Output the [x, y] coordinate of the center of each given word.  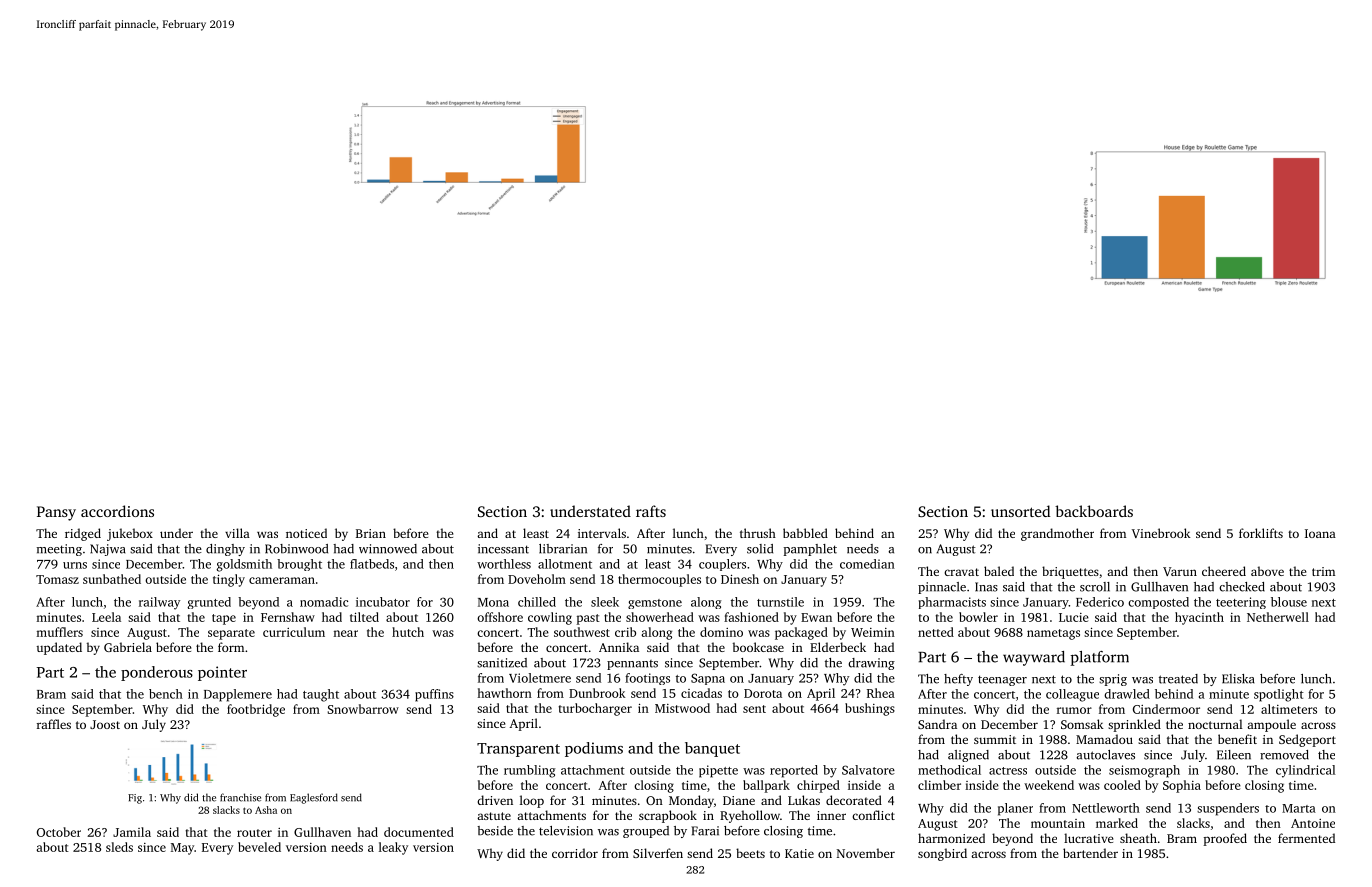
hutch [408, 632]
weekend [1049, 785]
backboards [1094, 511]
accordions [117, 511]
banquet [712, 749]
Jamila [132, 832]
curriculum [294, 632]
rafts [651, 511]
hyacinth [1199, 618]
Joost [105, 724]
